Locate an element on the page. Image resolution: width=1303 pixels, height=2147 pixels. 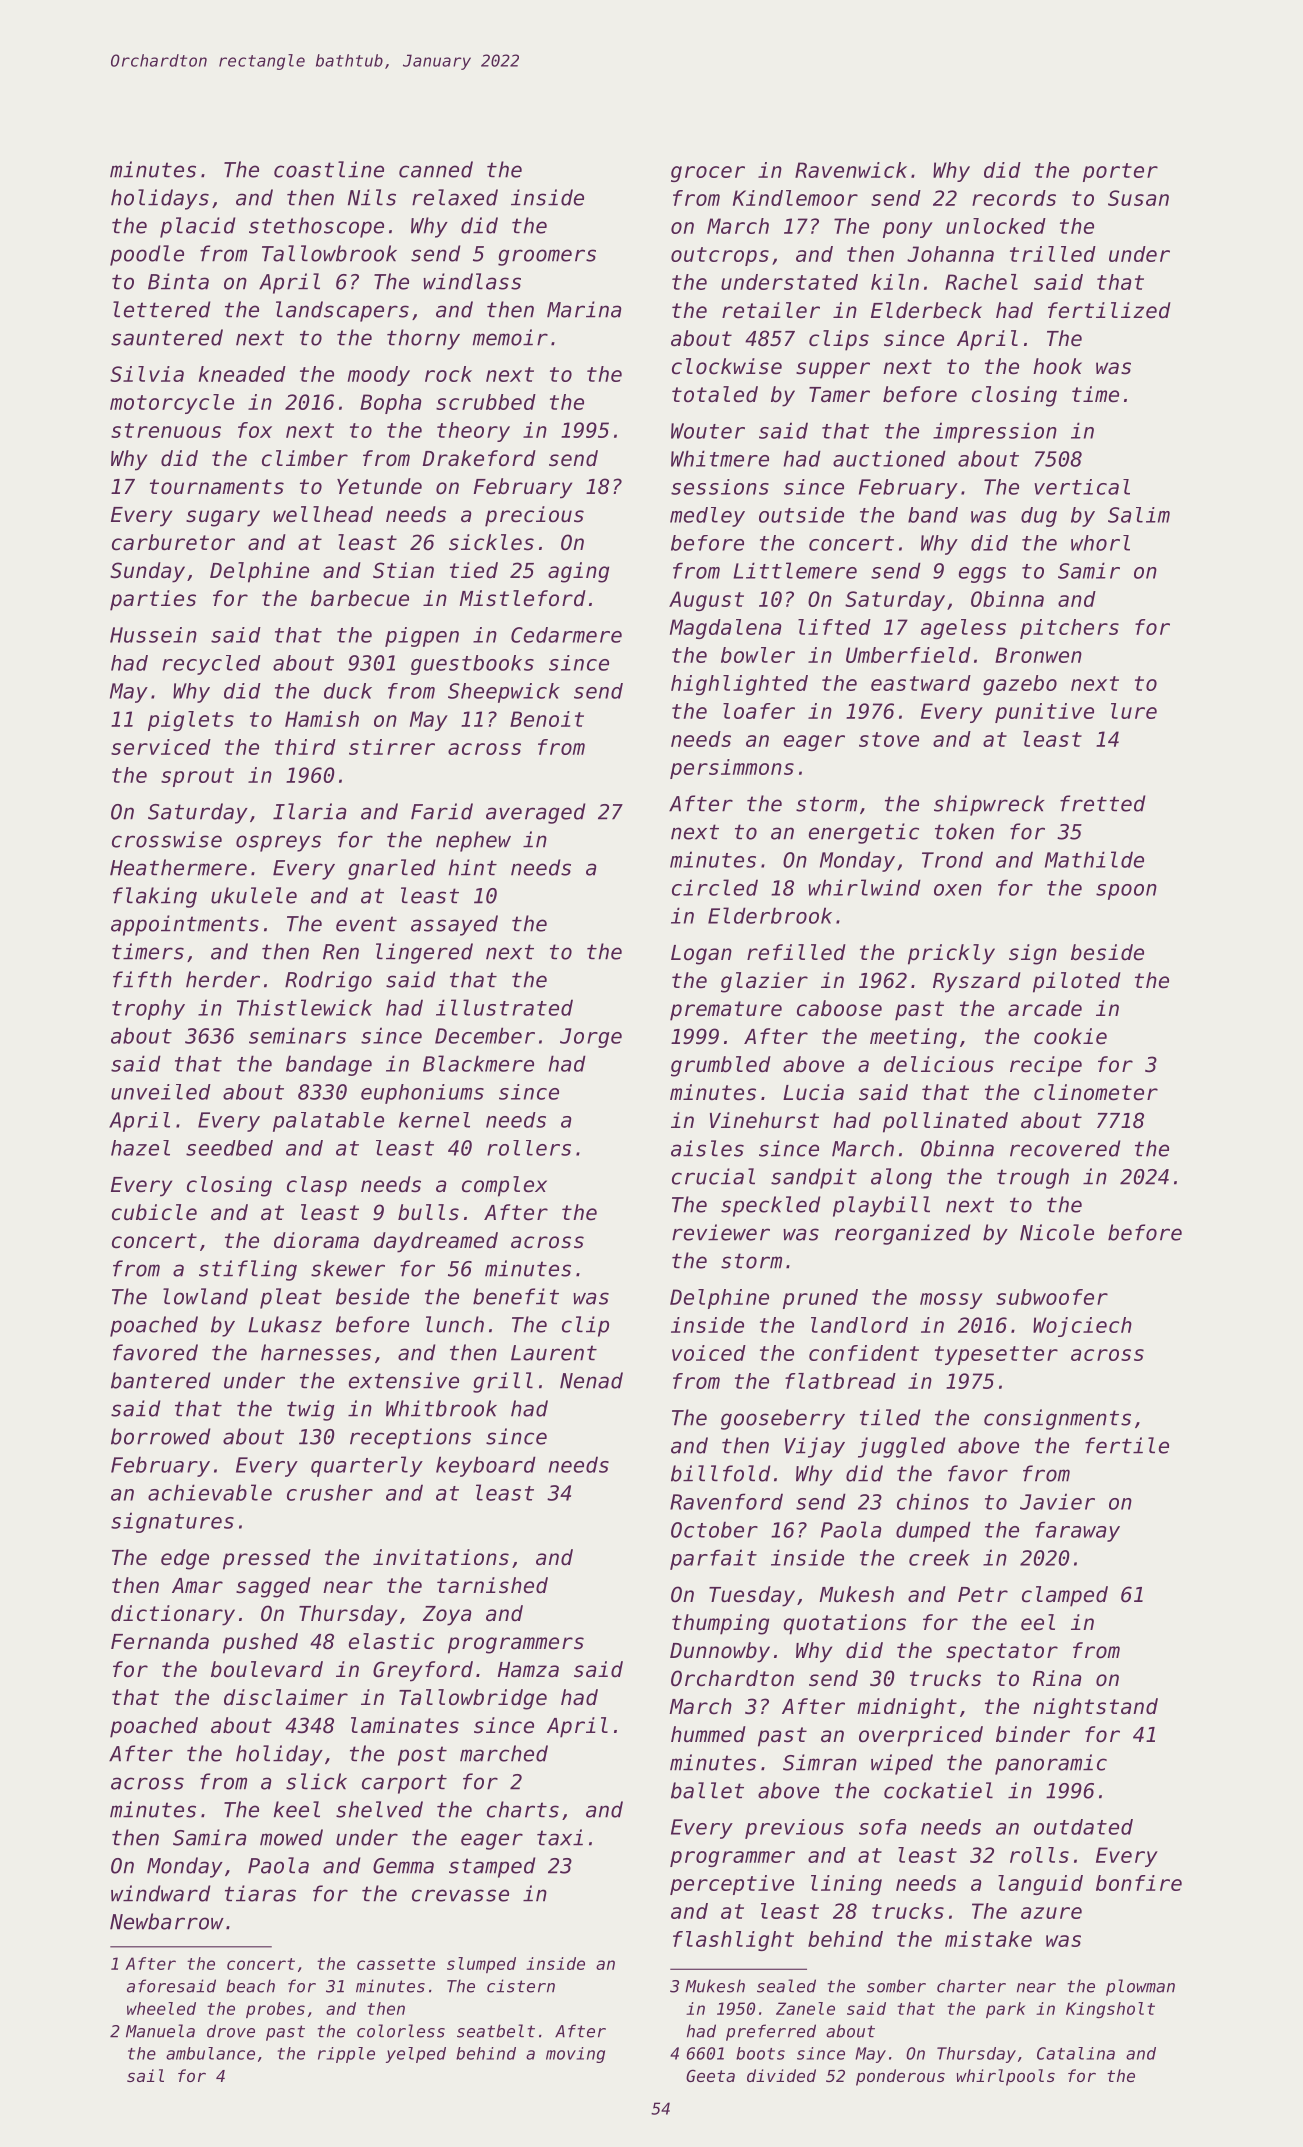
groomers is located at coordinates (547, 257).
